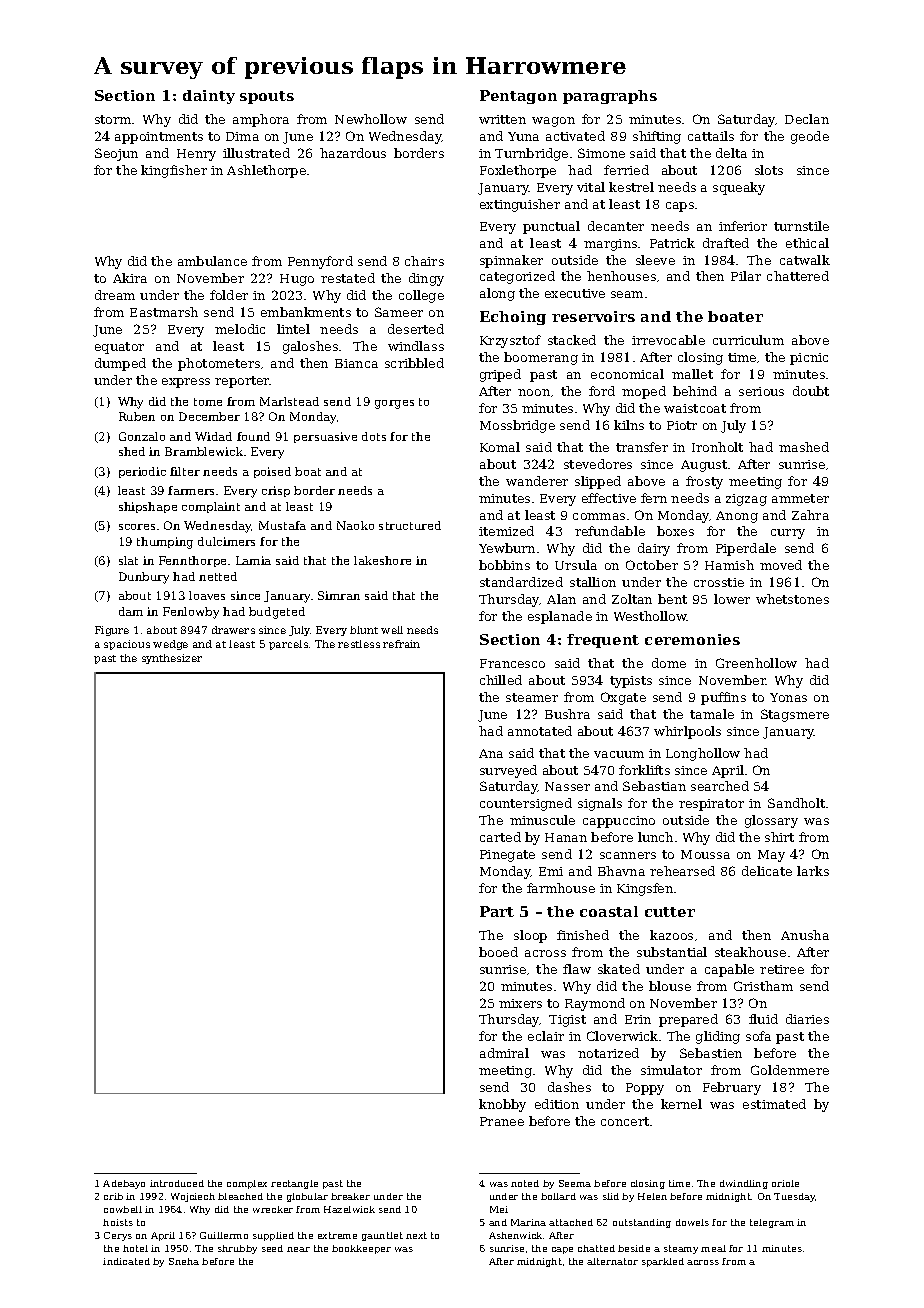 The image size is (924, 1308). Describe the element at coordinates (792, 599) in the screenshot. I see `whetstones` at that location.
